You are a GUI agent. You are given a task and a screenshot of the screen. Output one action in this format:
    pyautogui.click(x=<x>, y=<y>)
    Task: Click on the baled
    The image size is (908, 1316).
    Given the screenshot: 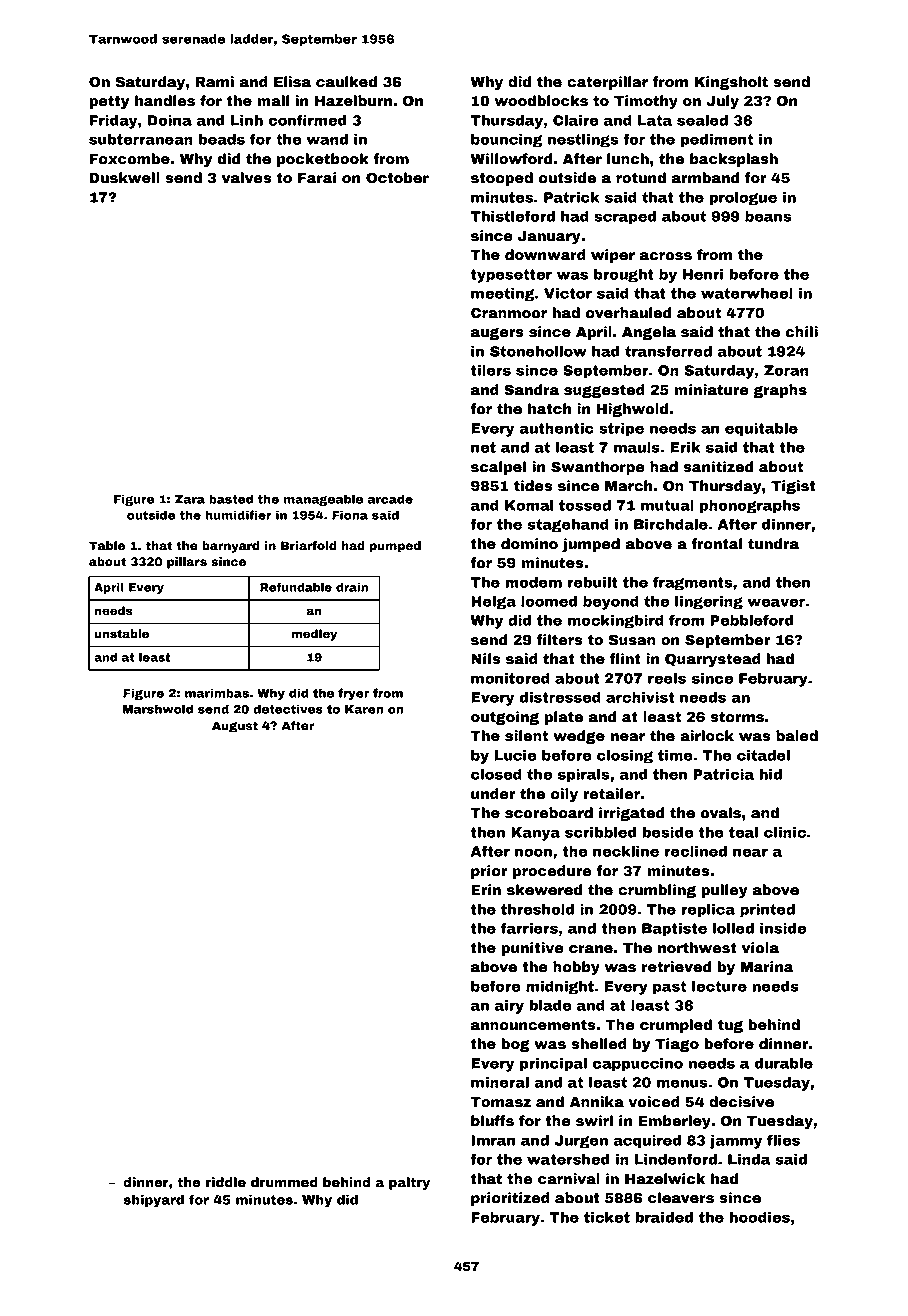 What is the action you would take?
    pyautogui.click(x=797, y=736)
